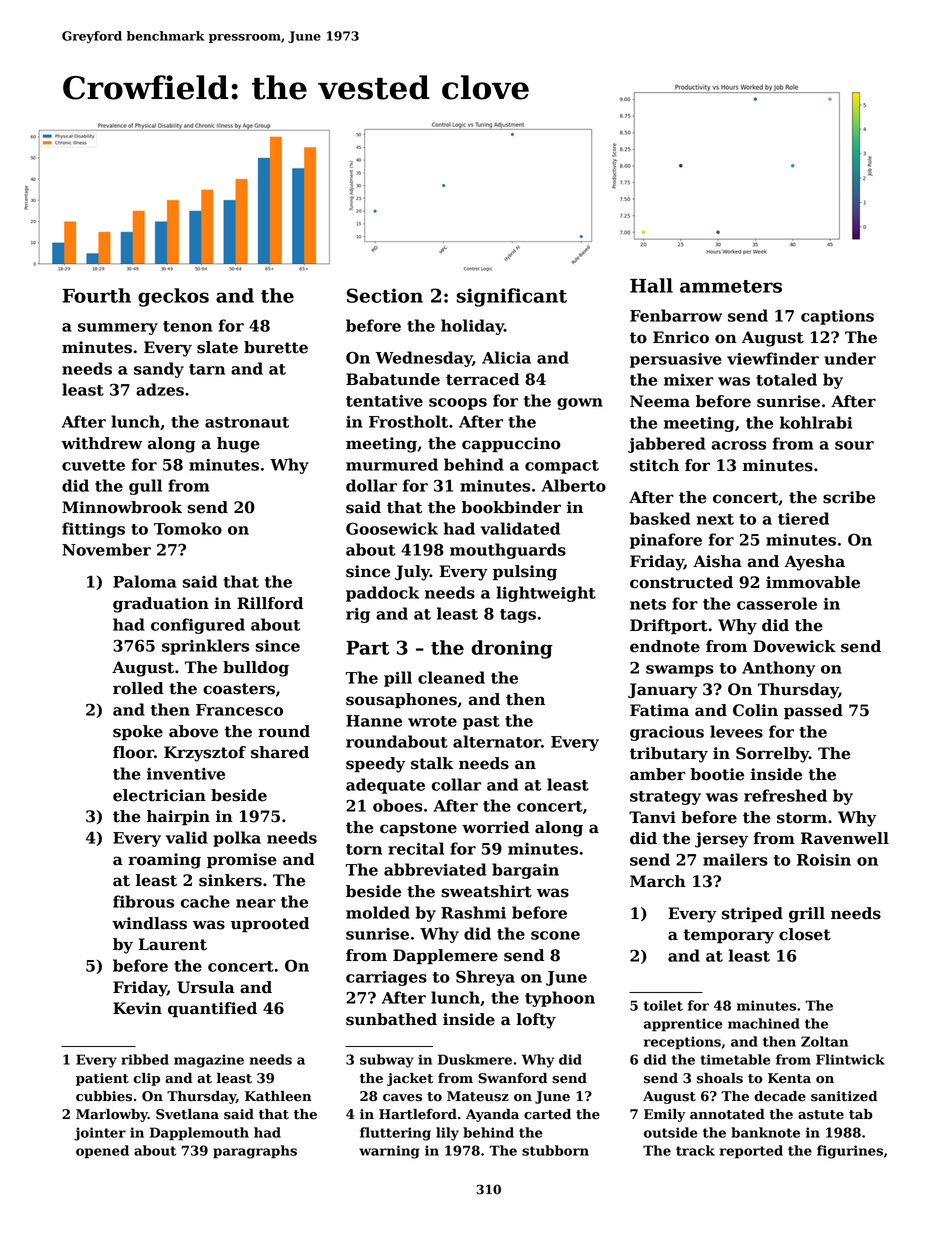 This image has width=952, height=1233. I want to click on Colin, so click(755, 710).
